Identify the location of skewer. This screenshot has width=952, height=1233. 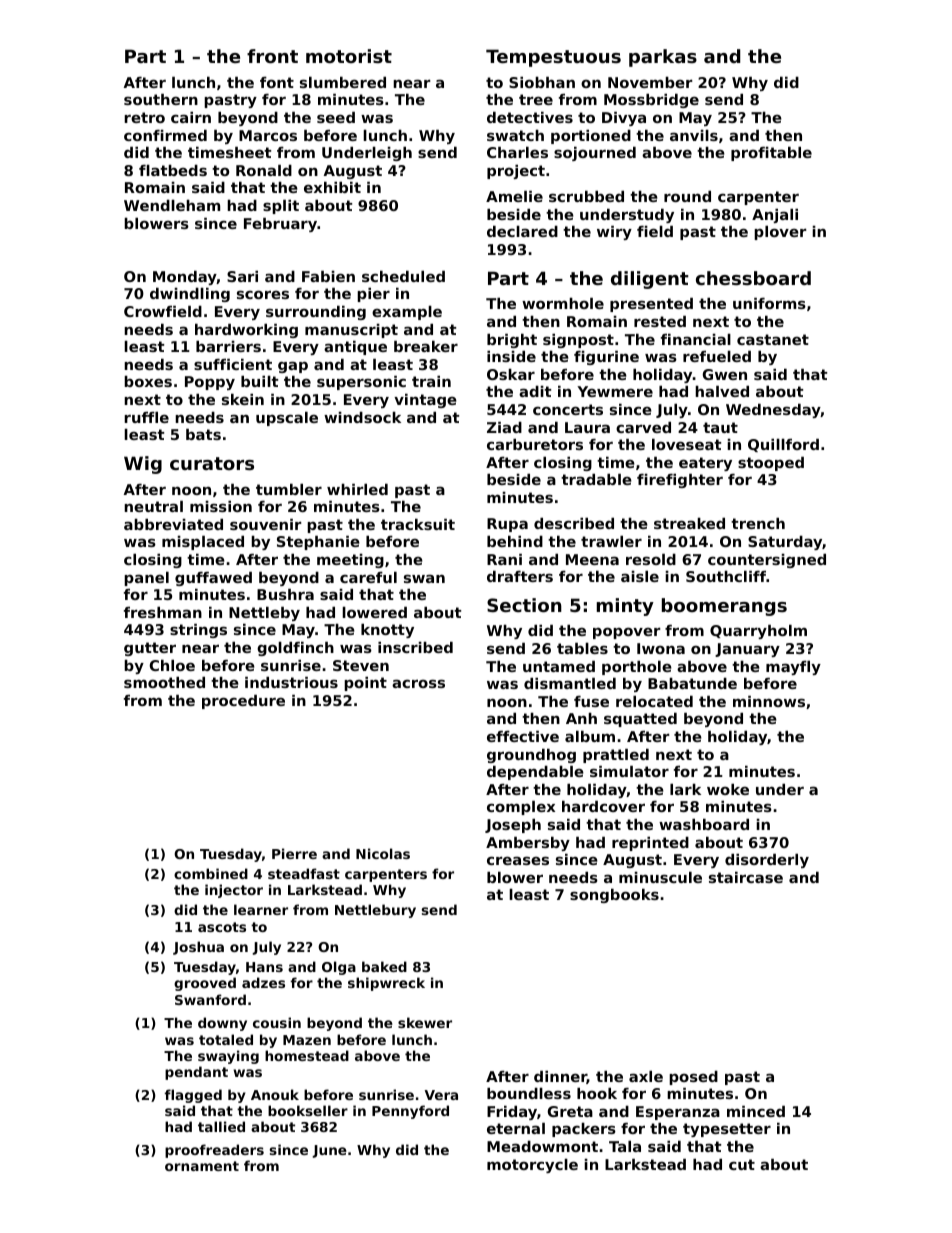
(425, 1022).
